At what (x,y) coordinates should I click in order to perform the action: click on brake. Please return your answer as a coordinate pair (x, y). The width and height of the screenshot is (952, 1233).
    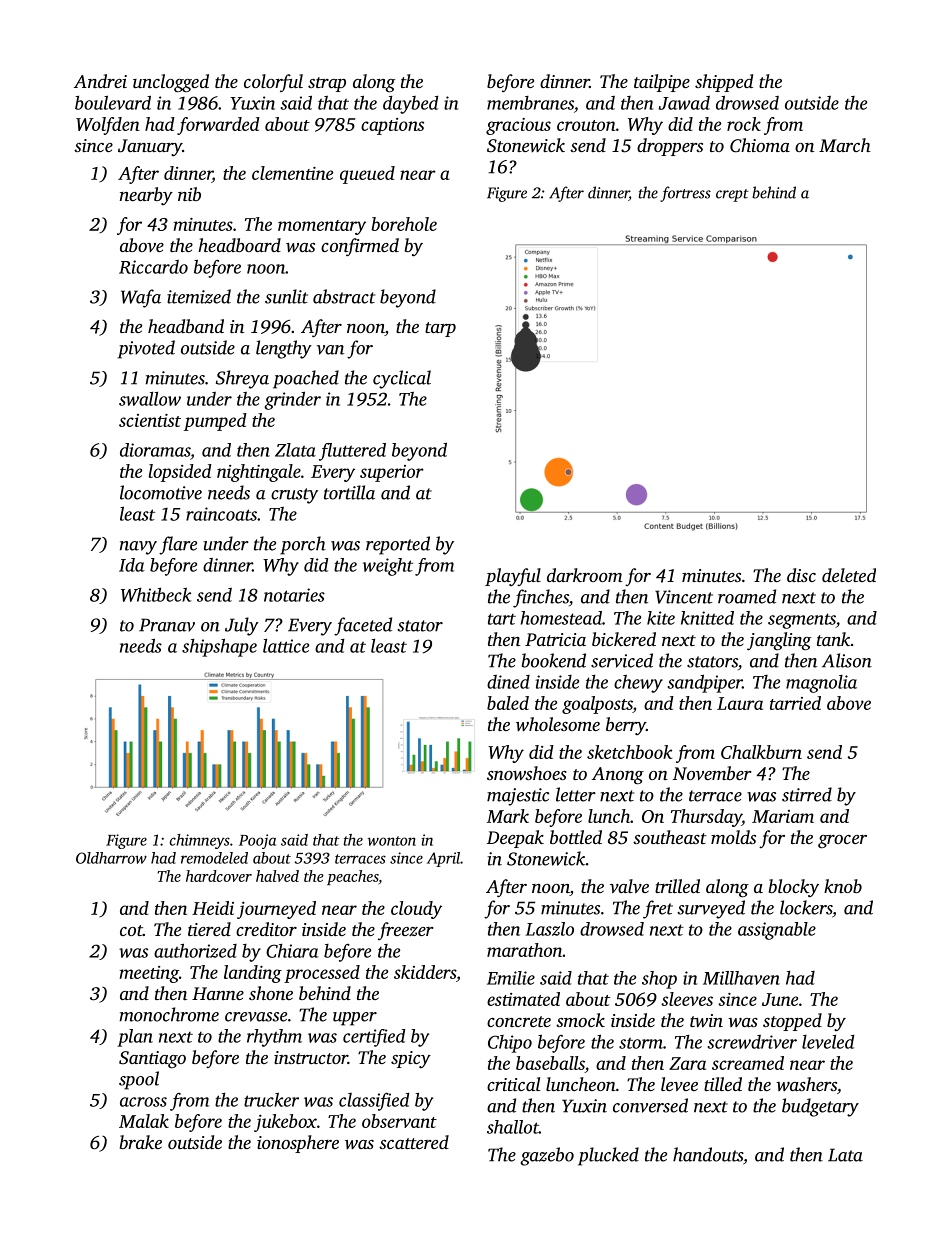
    Looking at the image, I should click on (141, 1142).
